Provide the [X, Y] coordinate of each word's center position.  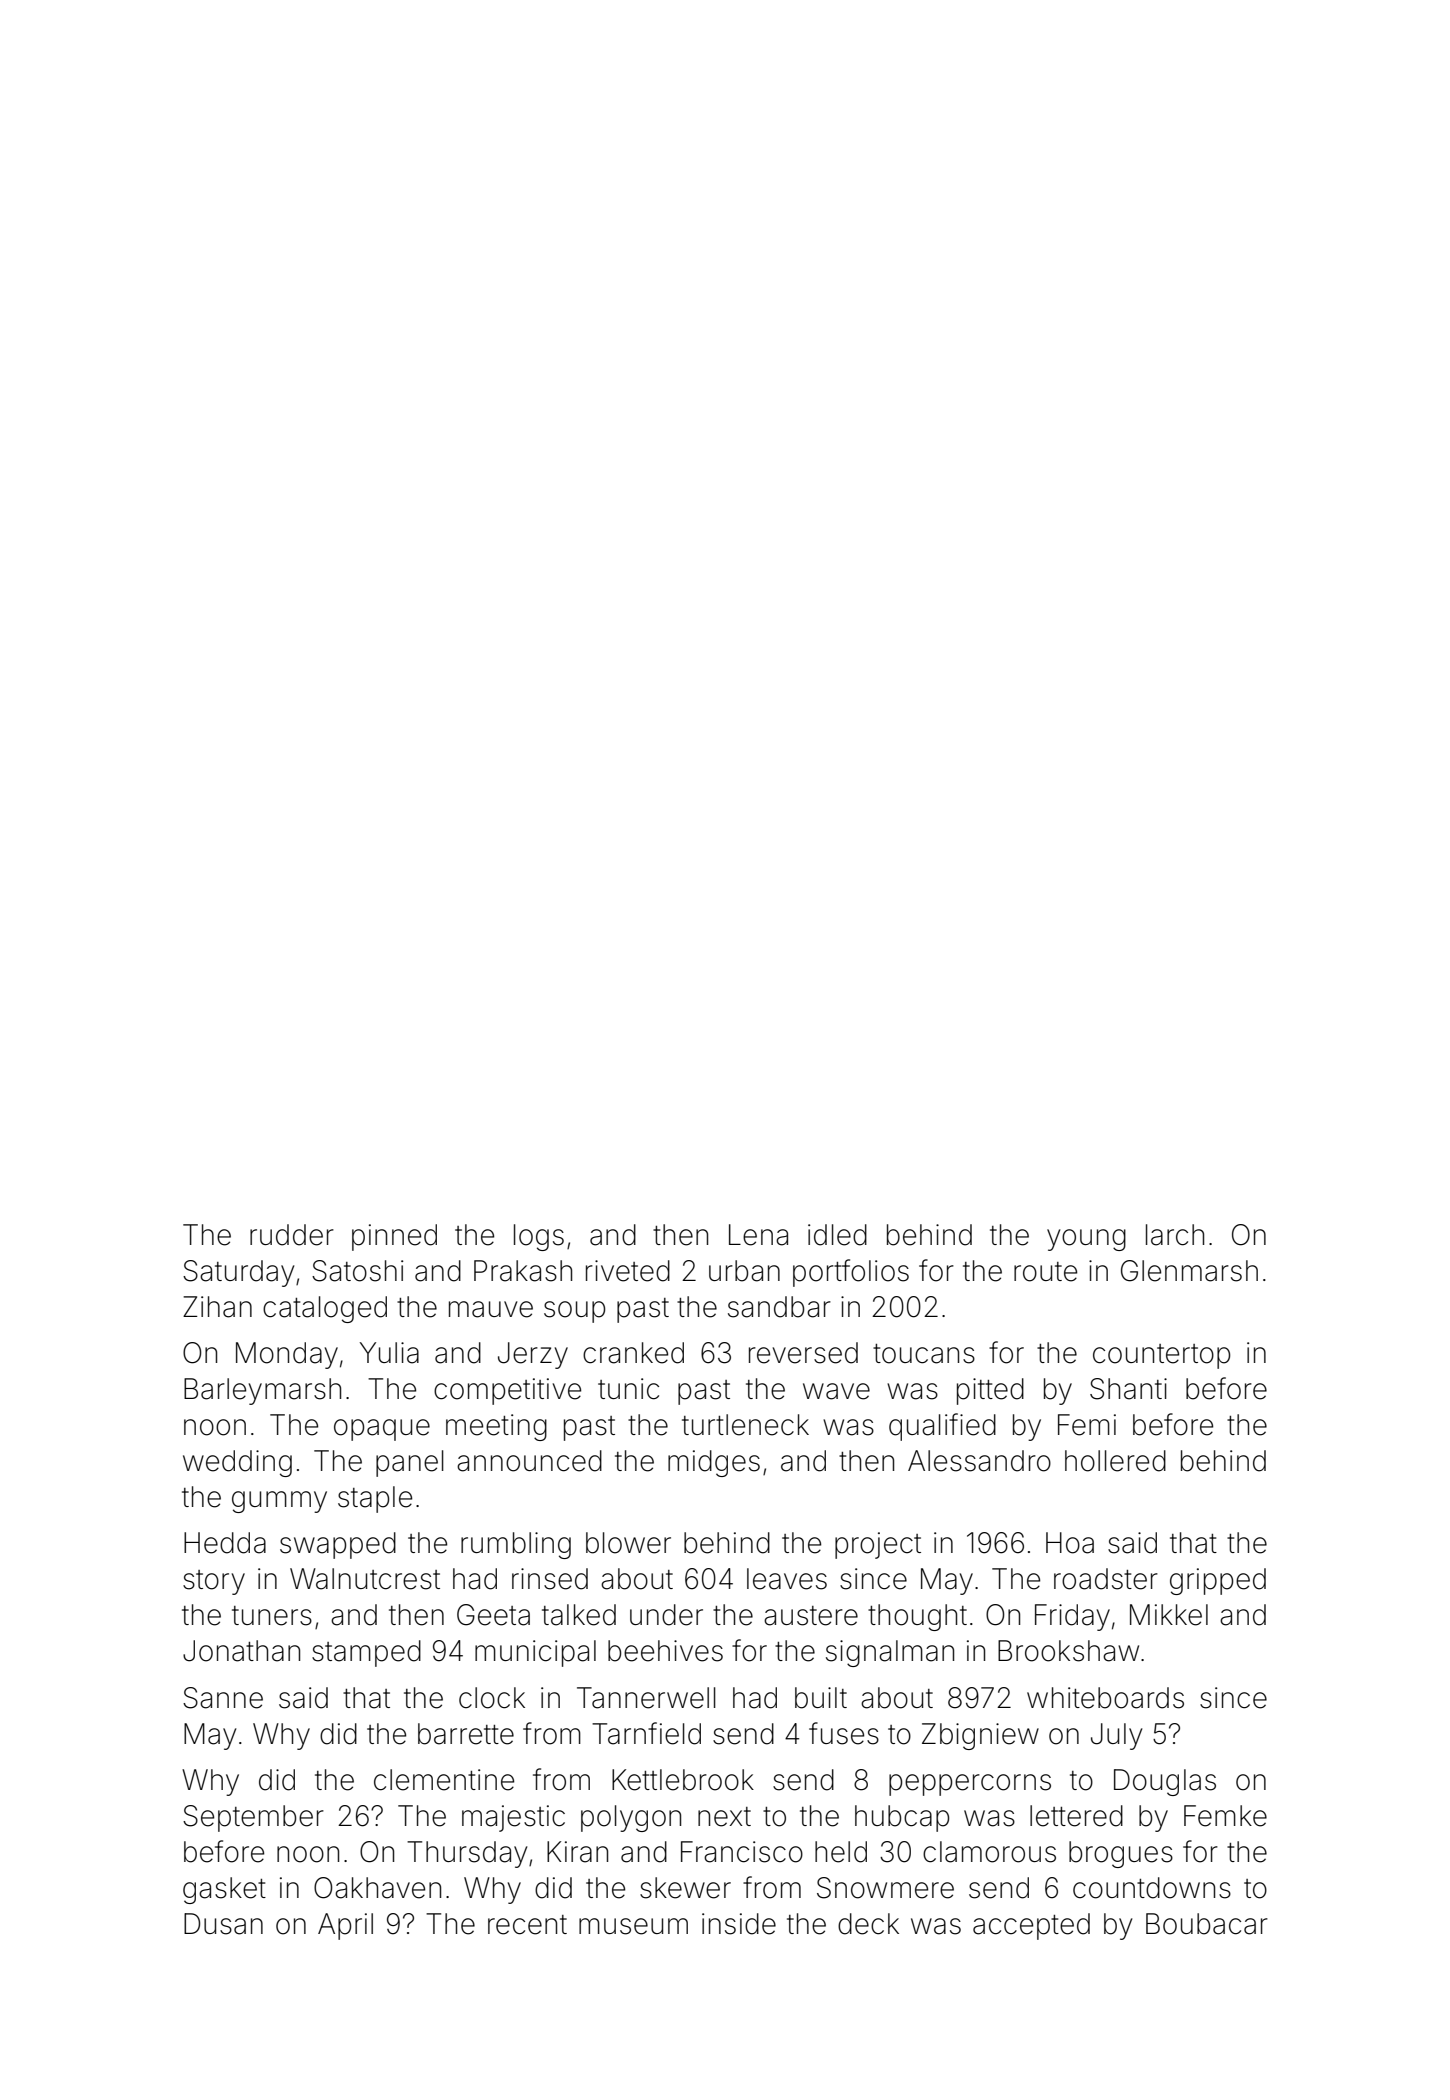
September [253, 1818]
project [878, 1545]
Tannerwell [646, 1698]
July [1116, 1736]
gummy [279, 1502]
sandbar [779, 1307]
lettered [1076, 1816]
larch [1175, 1235]
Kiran [577, 1852]
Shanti [1128, 1389]
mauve [491, 1309]
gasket [224, 1890]
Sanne [223, 1698]
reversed [803, 1353]
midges [714, 1463]
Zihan [217, 1307]
